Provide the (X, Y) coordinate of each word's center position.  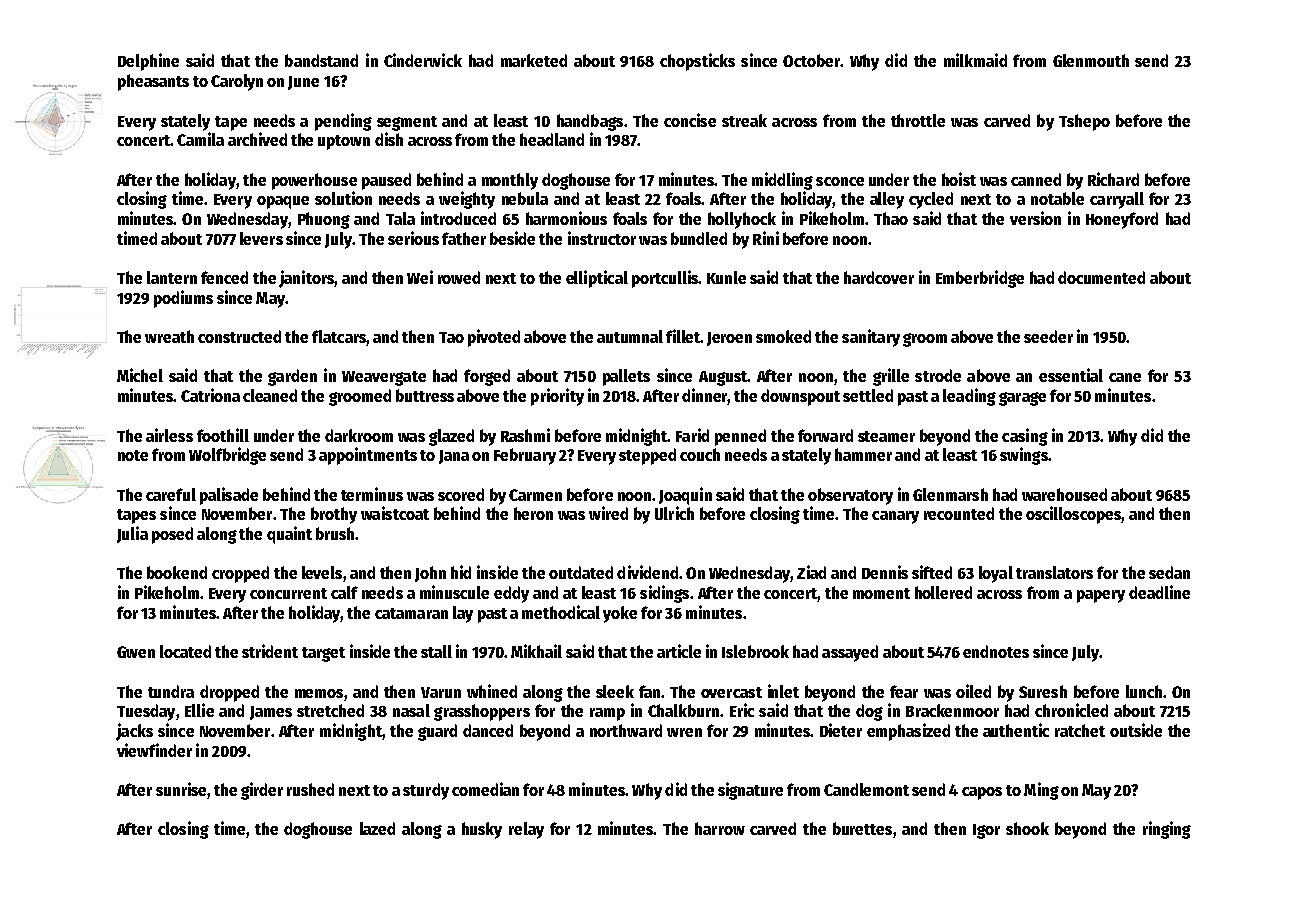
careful (171, 494)
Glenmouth (1091, 60)
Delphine (148, 62)
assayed (850, 653)
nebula (525, 198)
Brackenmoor (952, 710)
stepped (647, 456)
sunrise (181, 789)
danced (488, 730)
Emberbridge (980, 279)
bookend (177, 572)
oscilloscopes (1073, 515)
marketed (534, 60)
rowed (459, 277)
